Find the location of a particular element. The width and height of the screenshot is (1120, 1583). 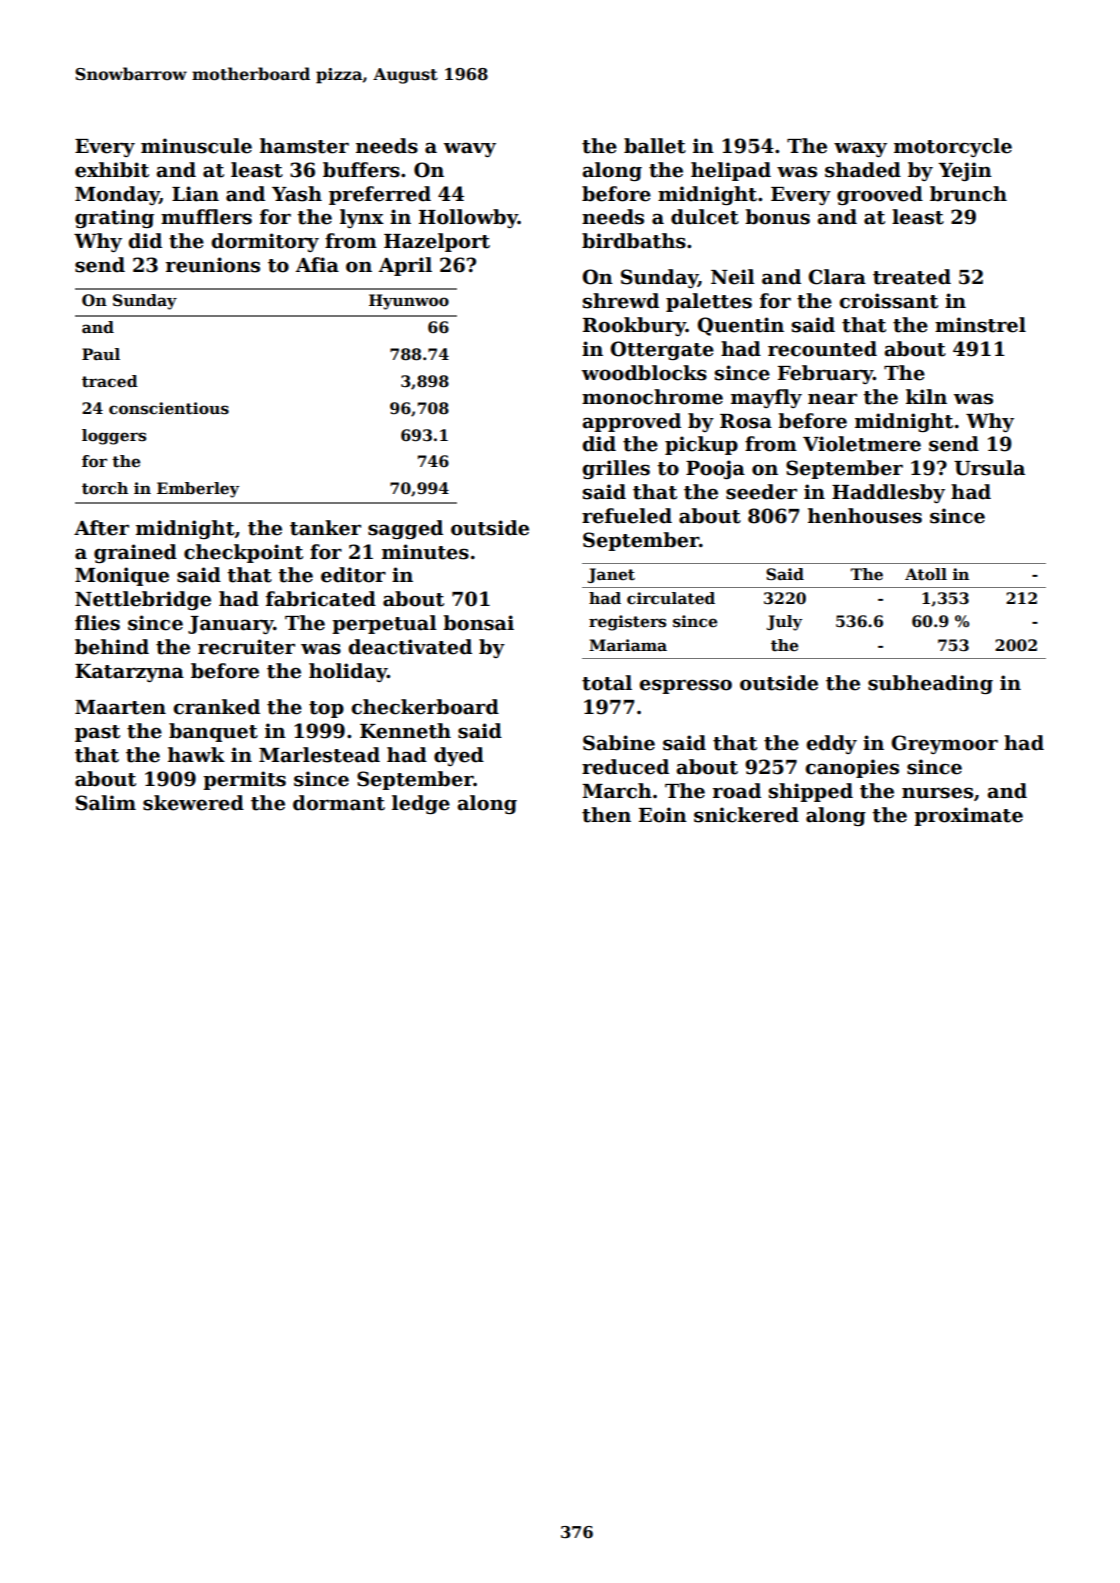

motorcycle is located at coordinates (953, 147).
